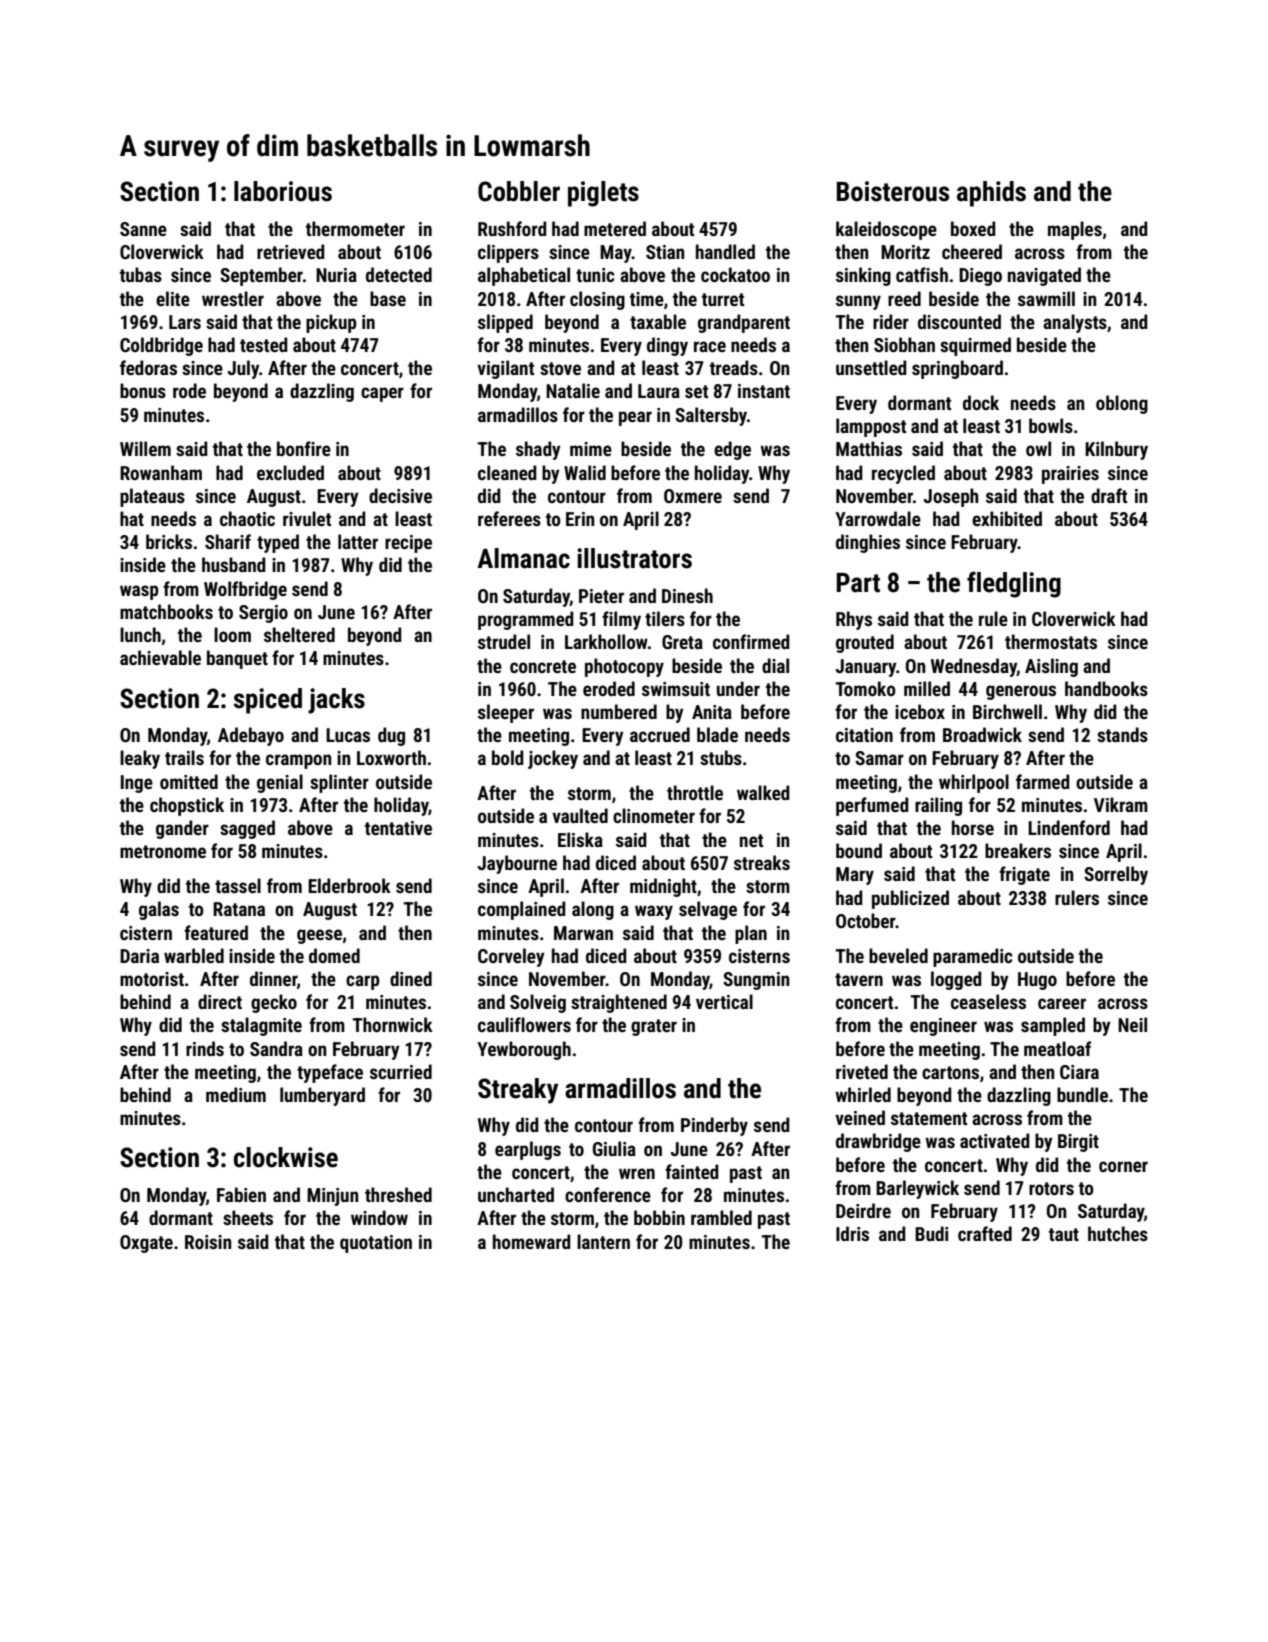 The height and width of the screenshot is (1642, 1268). Describe the element at coordinates (511, 957) in the screenshot. I see `Corveley` at that location.
